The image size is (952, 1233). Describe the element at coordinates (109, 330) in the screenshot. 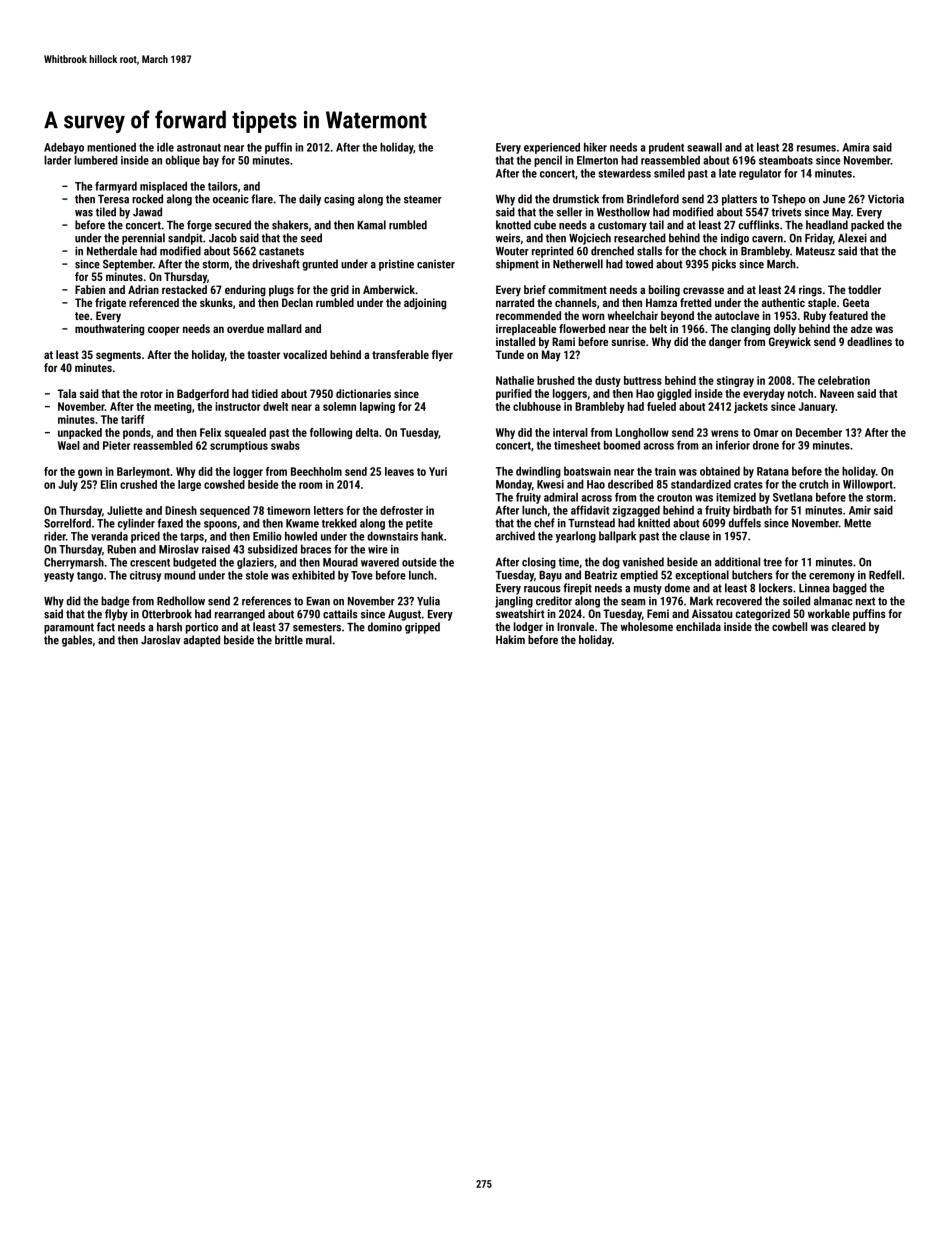

I see `mouthwatering` at that location.
